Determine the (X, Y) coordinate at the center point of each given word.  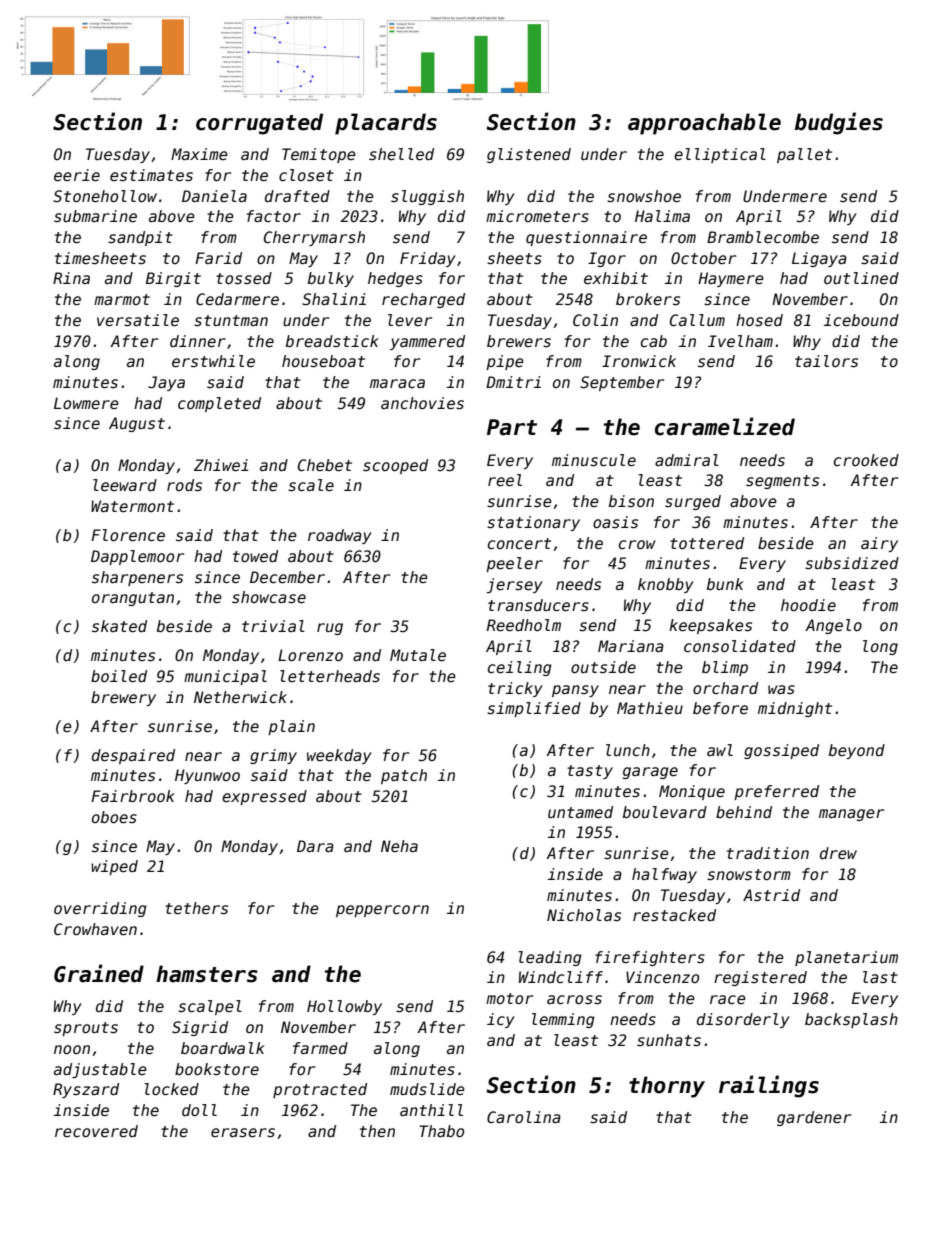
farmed (320, 1048)
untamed (580, 812)
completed (219, 404)
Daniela (214, 196)
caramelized (725, 426)
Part (512, 427)
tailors (826, 361)
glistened (529, 155)
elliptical (720, 155)
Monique (692, 792)
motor (509, 998)
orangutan (133, 599)
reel (505, 480)
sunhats (669, 1040)
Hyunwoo (207, 776)
